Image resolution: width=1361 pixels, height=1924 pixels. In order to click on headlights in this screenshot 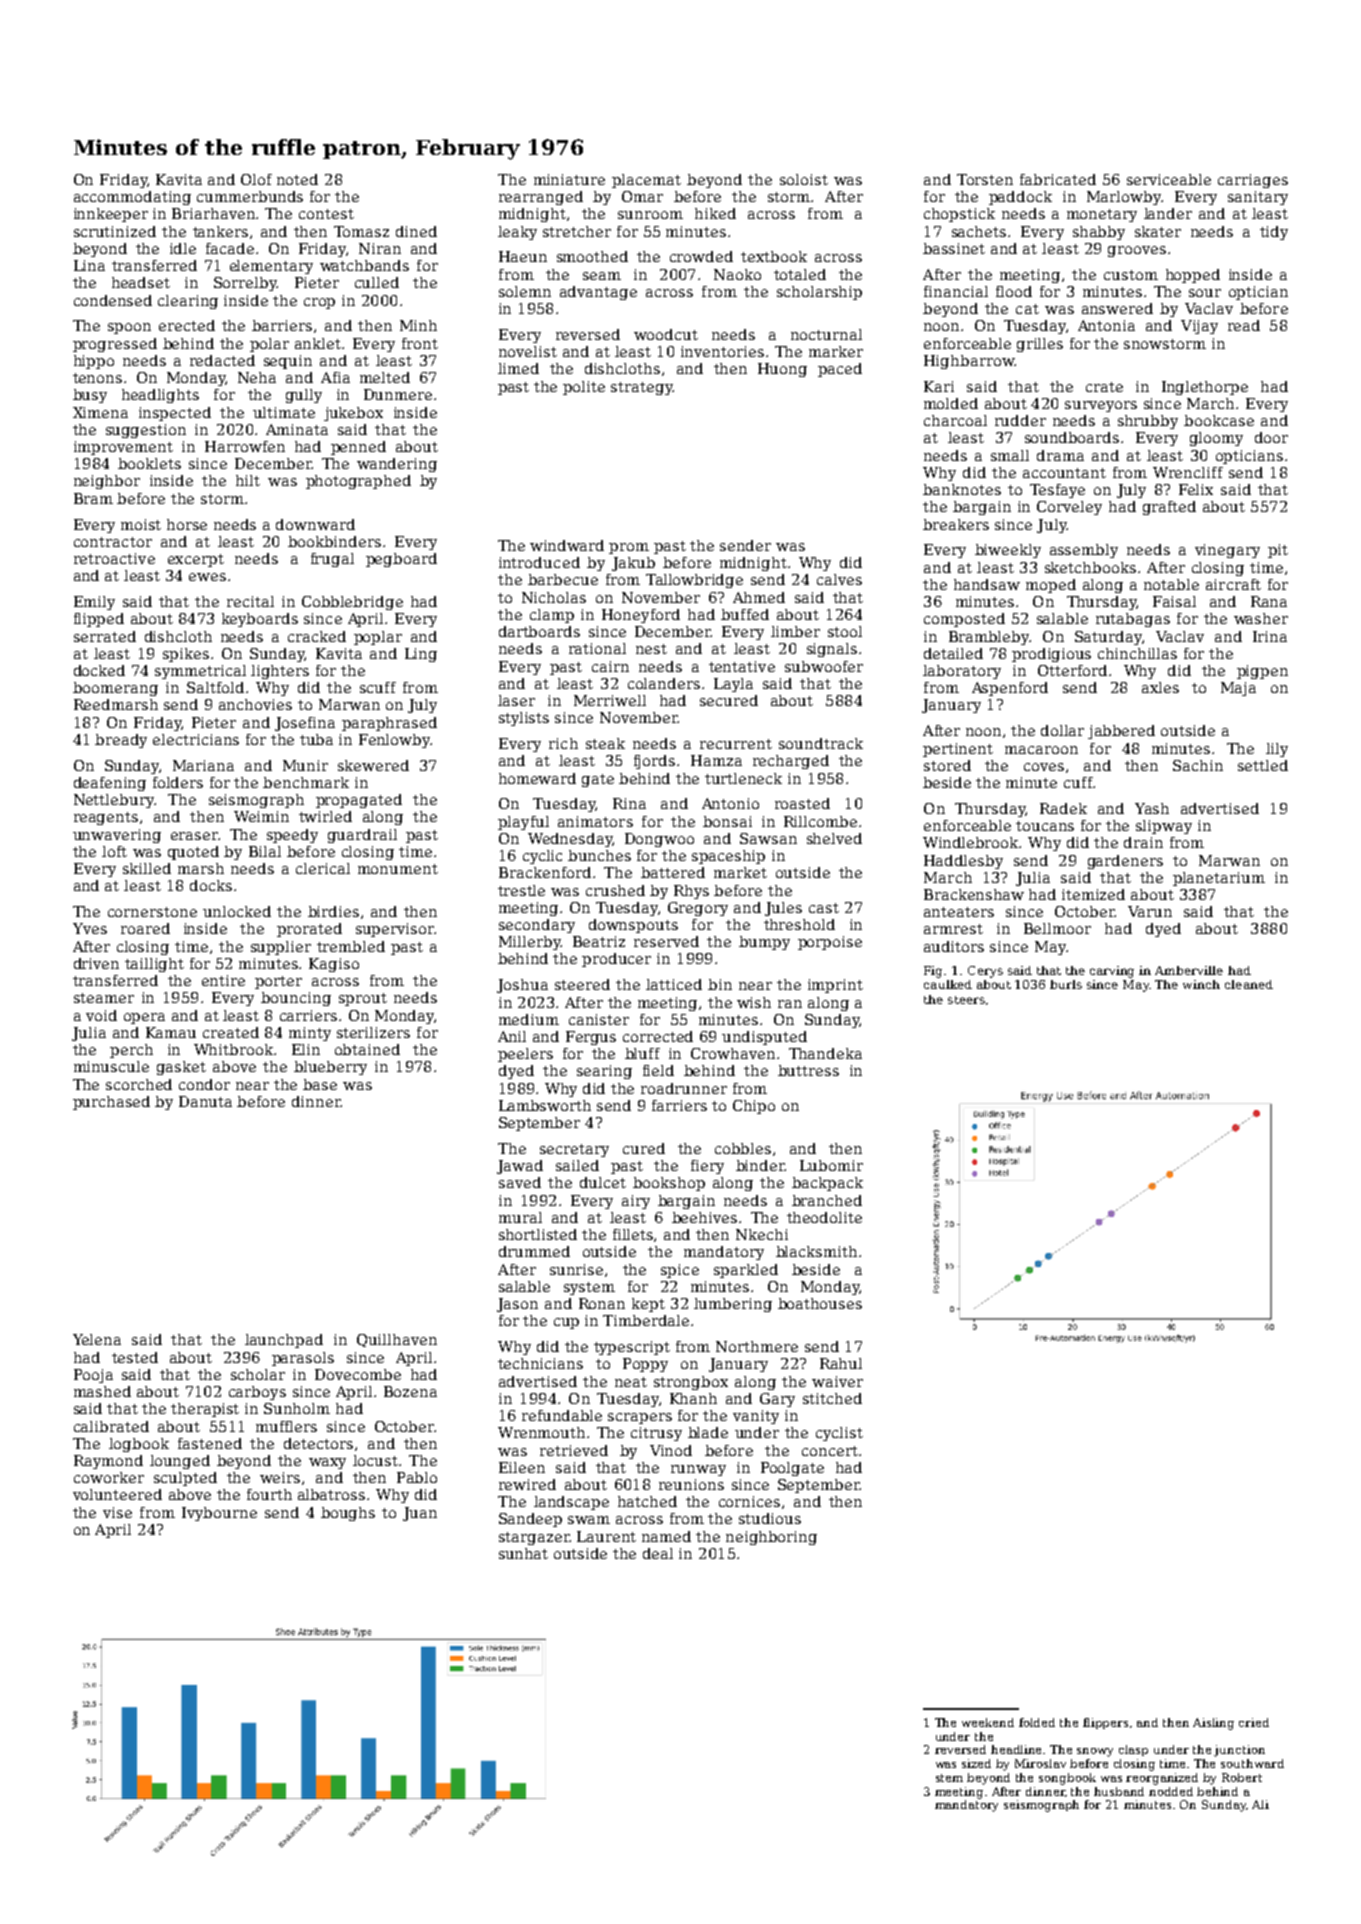, I will do `click(160, 396)`.
